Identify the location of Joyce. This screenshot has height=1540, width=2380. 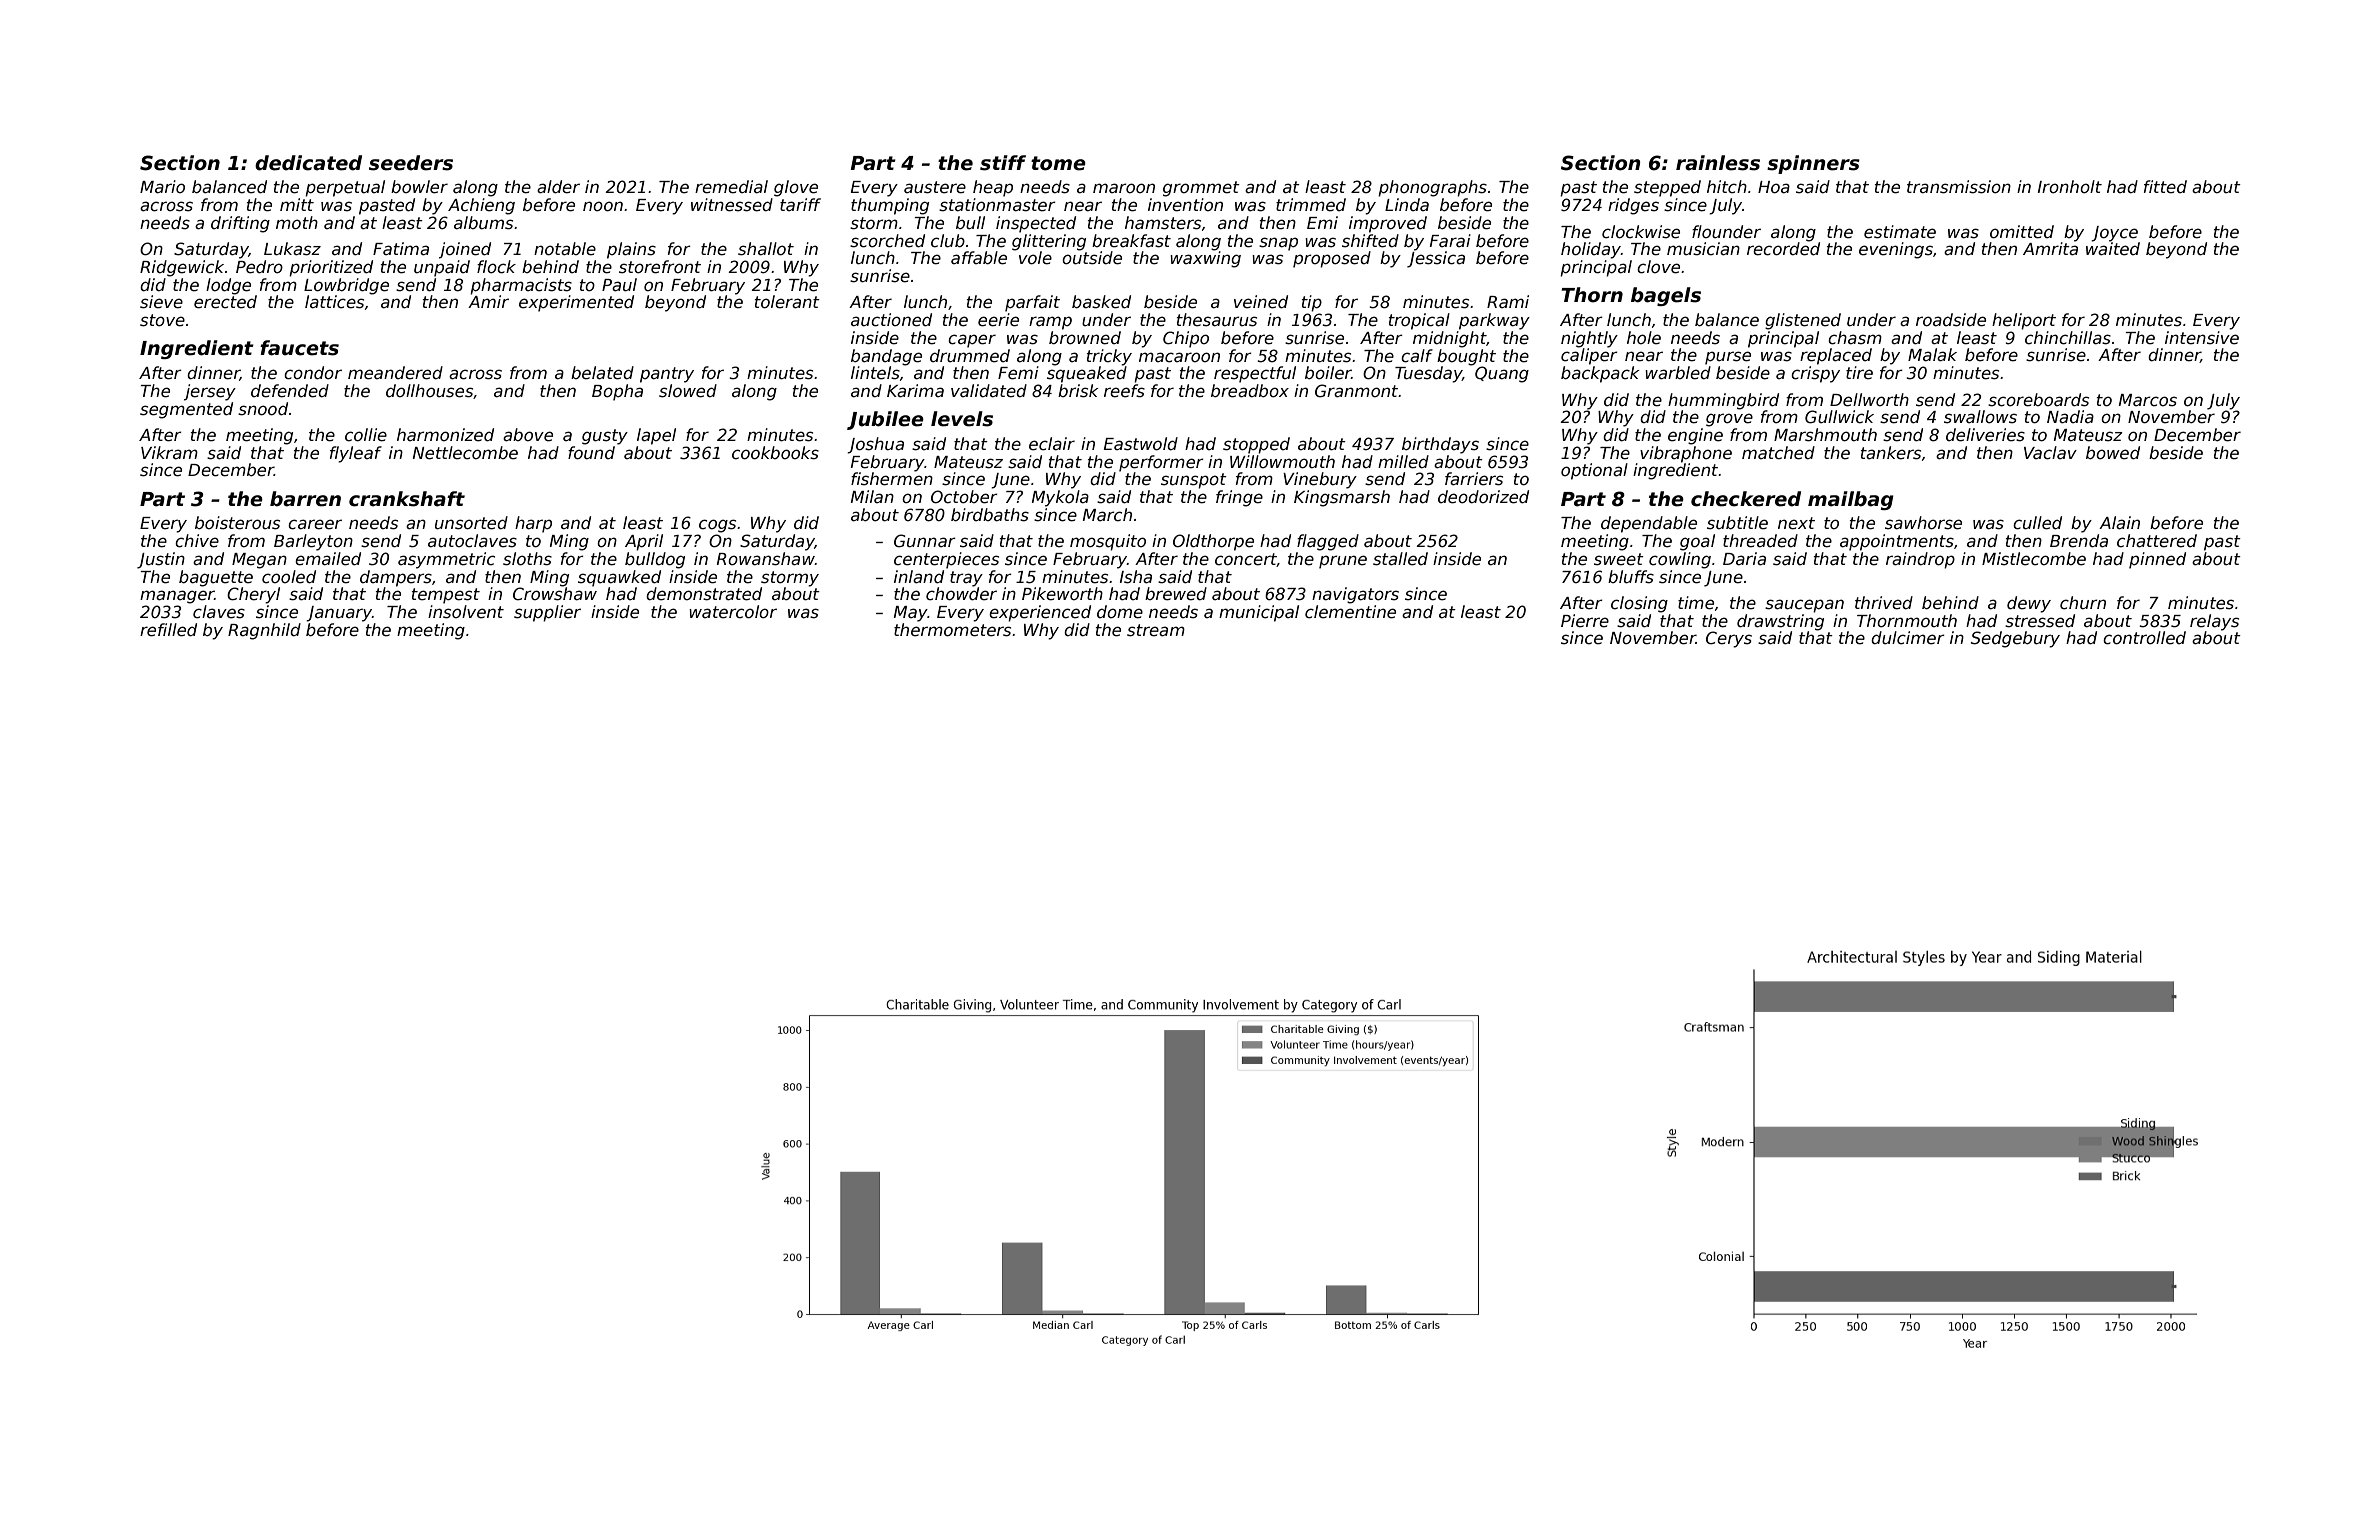
(2114, 234).
